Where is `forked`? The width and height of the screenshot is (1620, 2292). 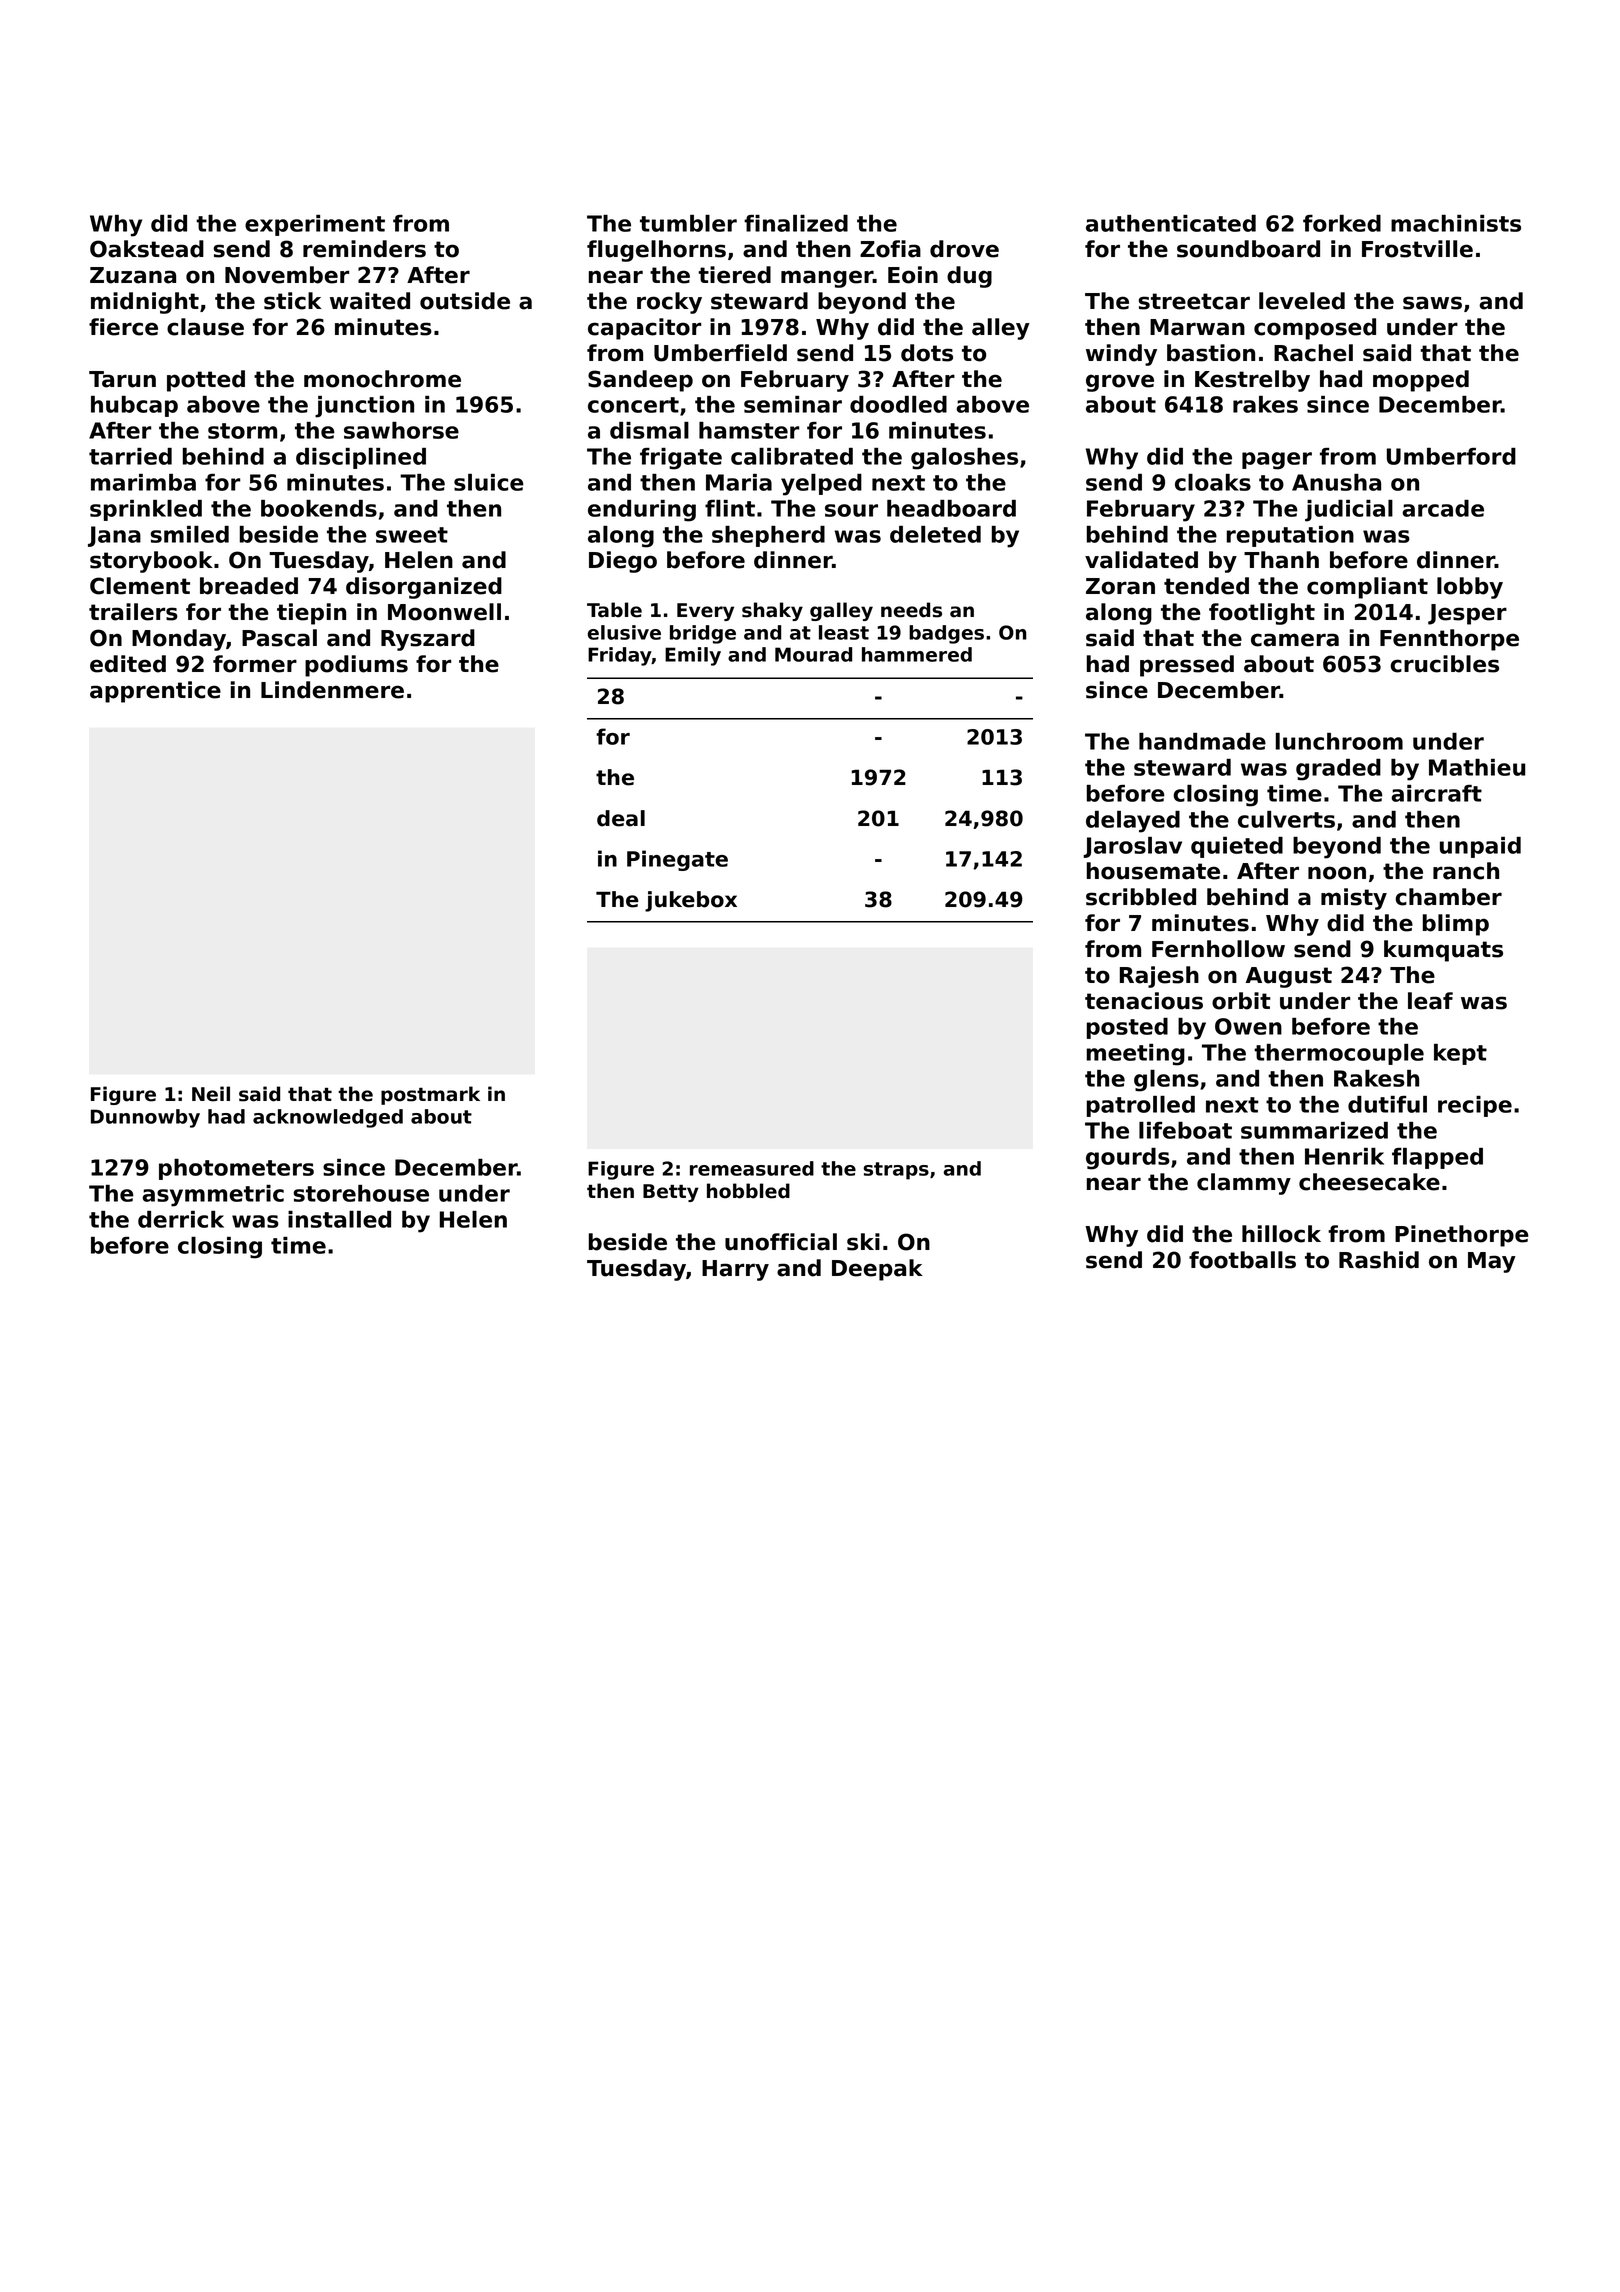 forked is located at coordinates (1342, 223).
